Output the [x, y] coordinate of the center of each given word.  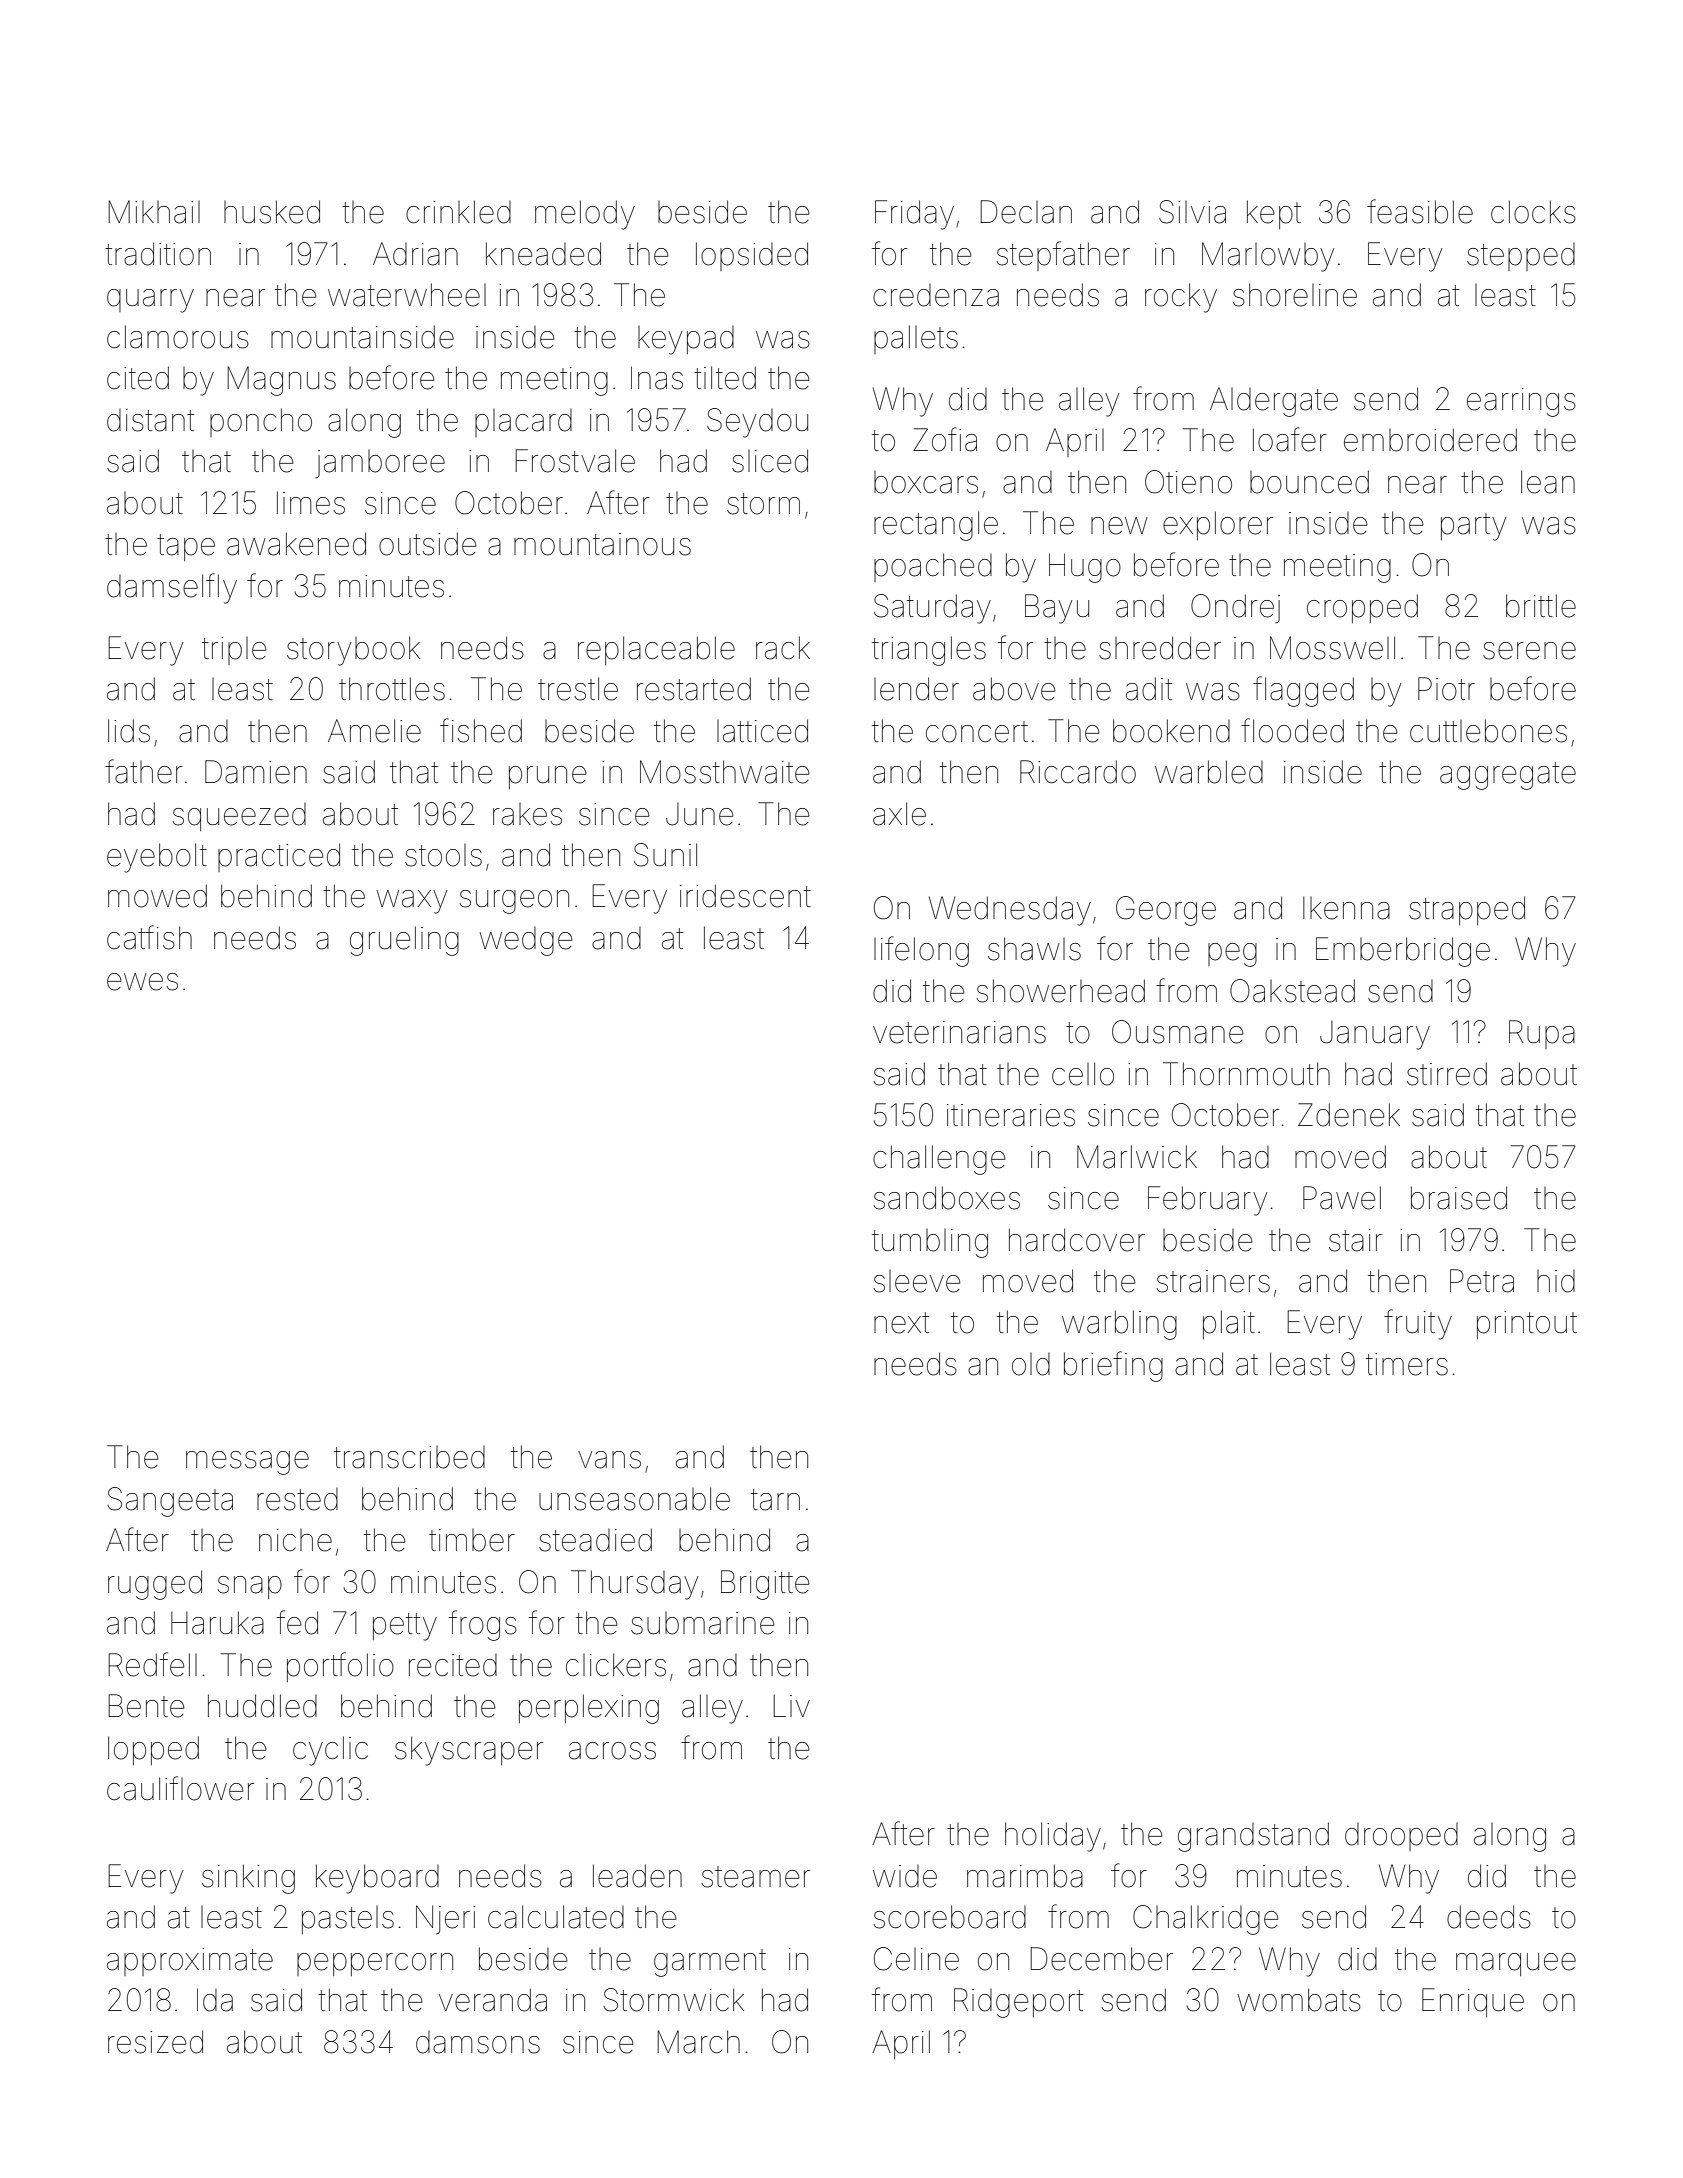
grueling [404, 941]
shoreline [1295, 295]
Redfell [152, 1664]
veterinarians [959, 1032]
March [698, 2042]
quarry [150, 301]
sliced [770, 461]
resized [155, 2042]
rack [783, 648]
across [612, 1751]
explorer [1218, 525]
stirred [1447, 1074]
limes [311, 503]
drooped [1401, 1837]
